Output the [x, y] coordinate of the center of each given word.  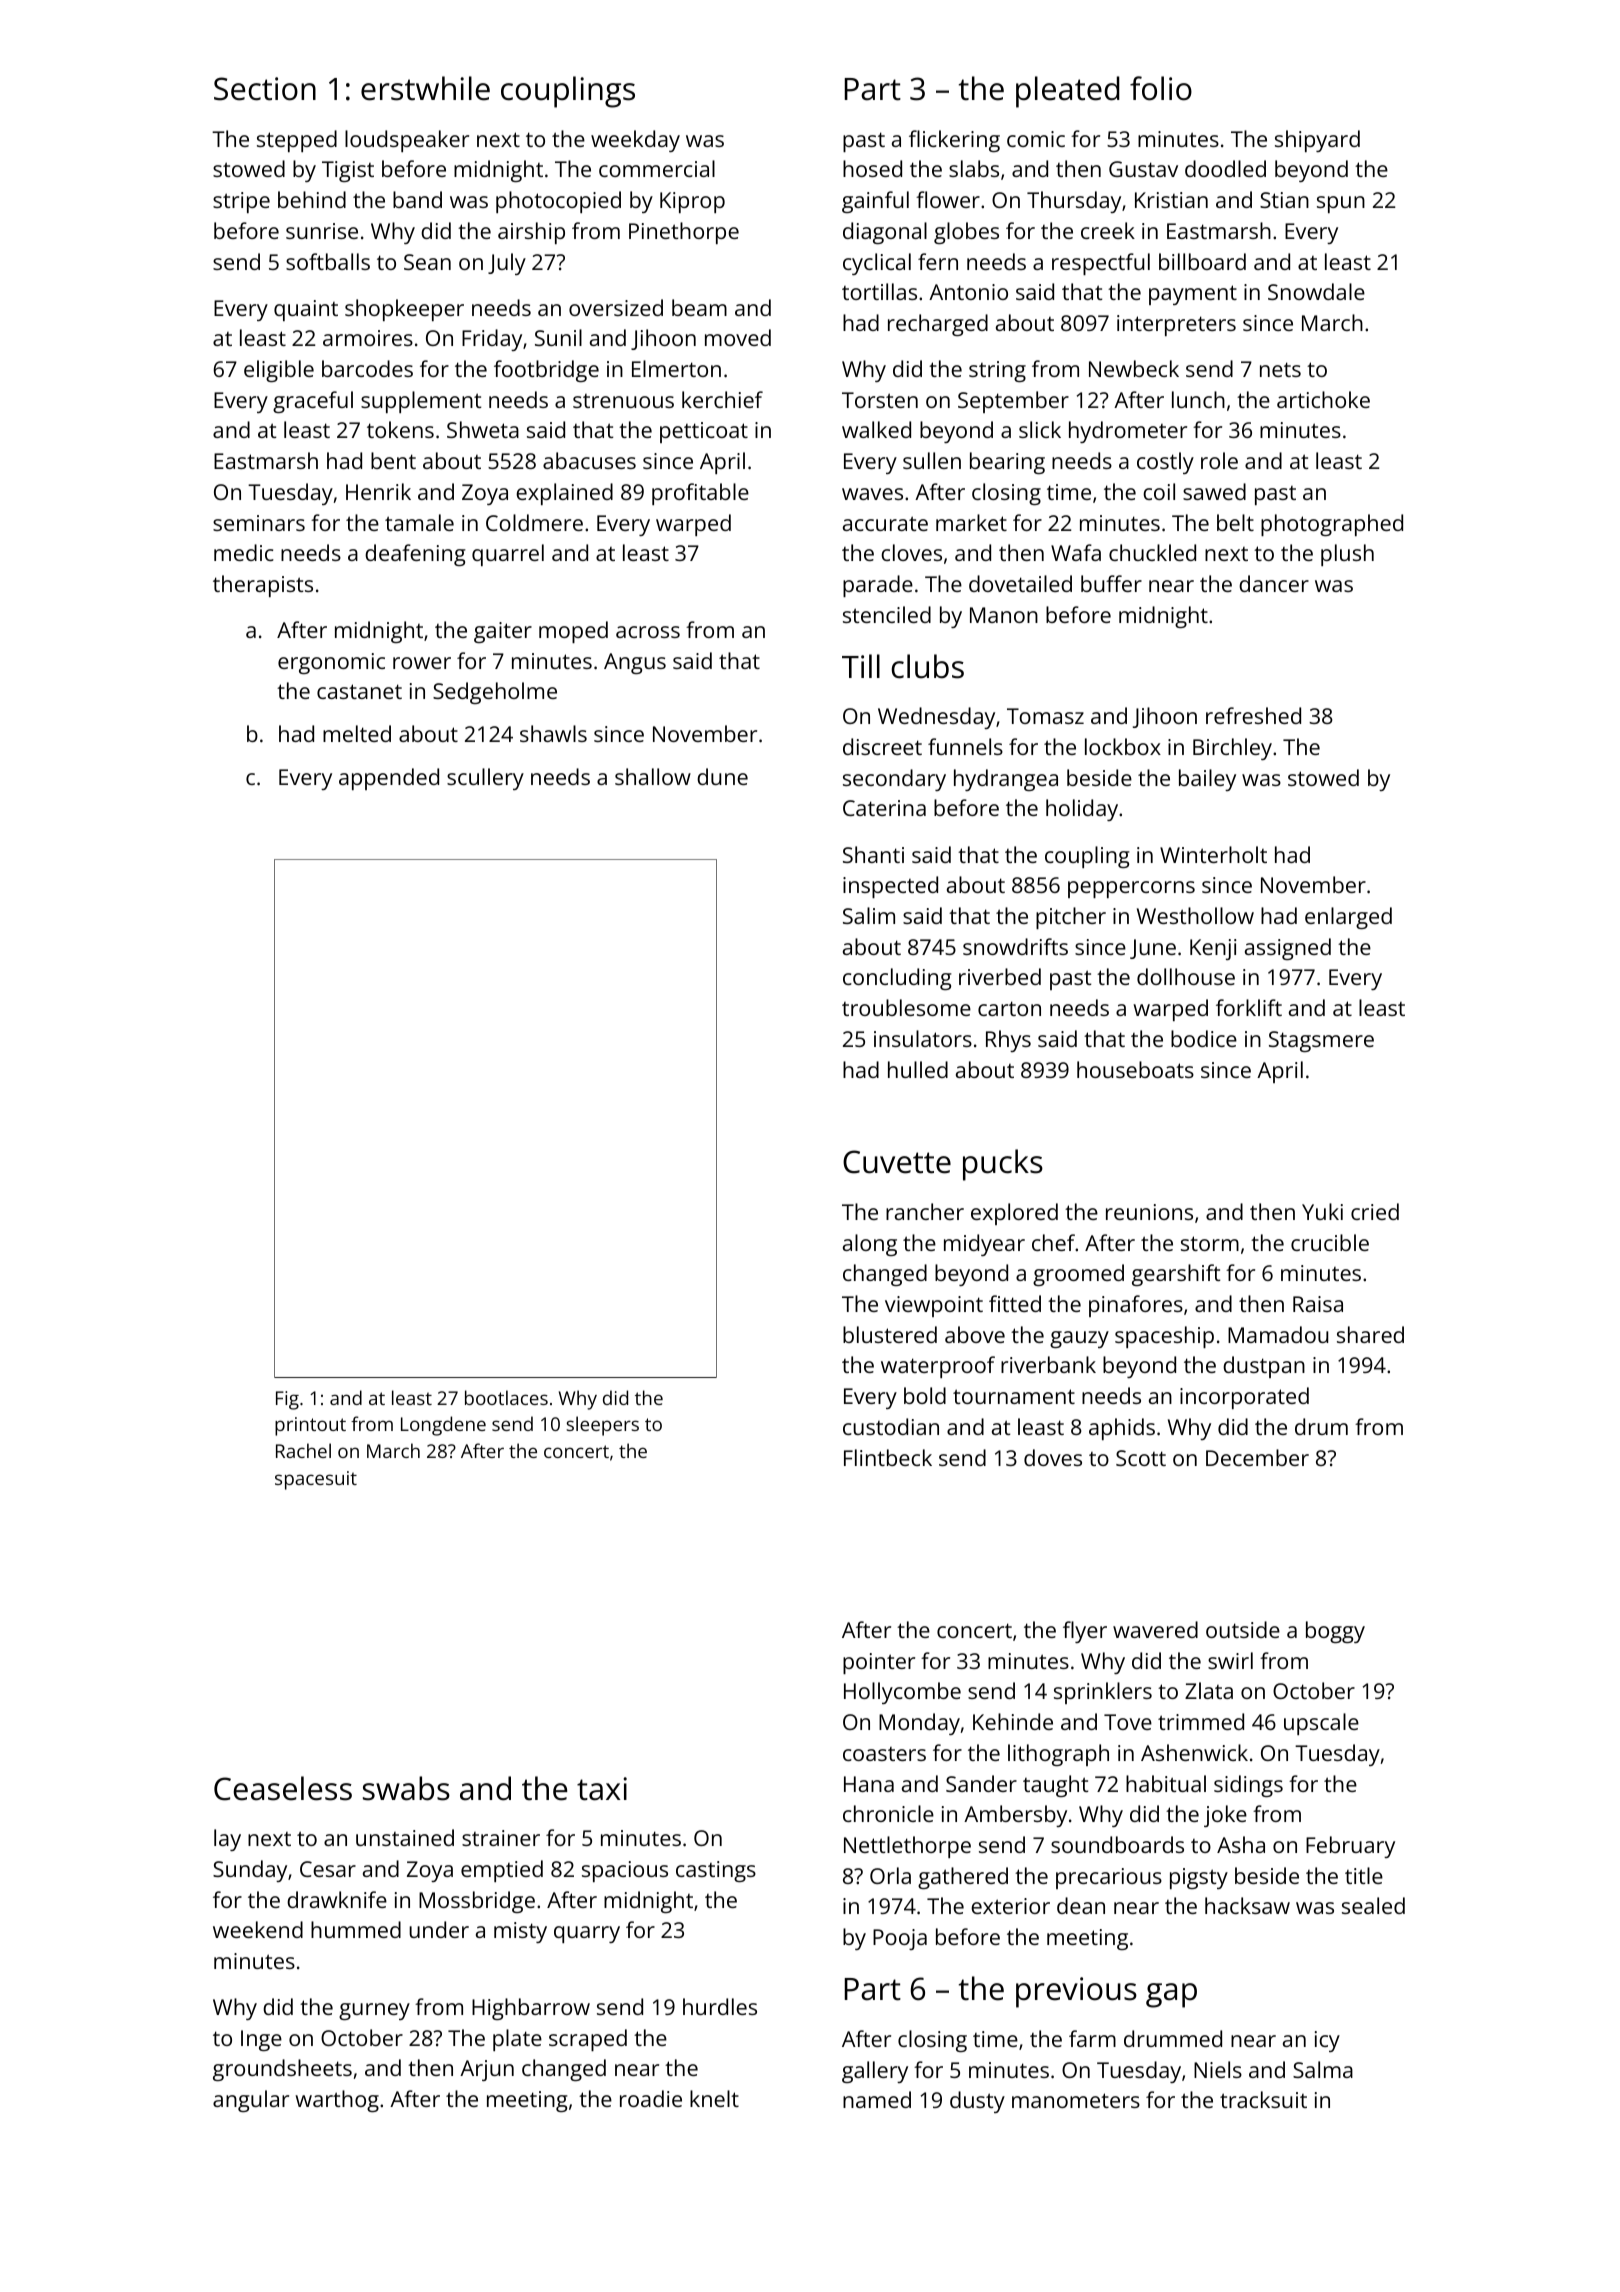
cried [1375, 1211]
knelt [714, 2098]
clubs [927, 666]
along [870, 1245]
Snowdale [1316, 291]
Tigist [348, 171]
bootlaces [506, 1397]
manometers [1076, 2100]
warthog [337, 2101]
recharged [938, 325]
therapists [263, 586]
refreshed [1253, 715]
